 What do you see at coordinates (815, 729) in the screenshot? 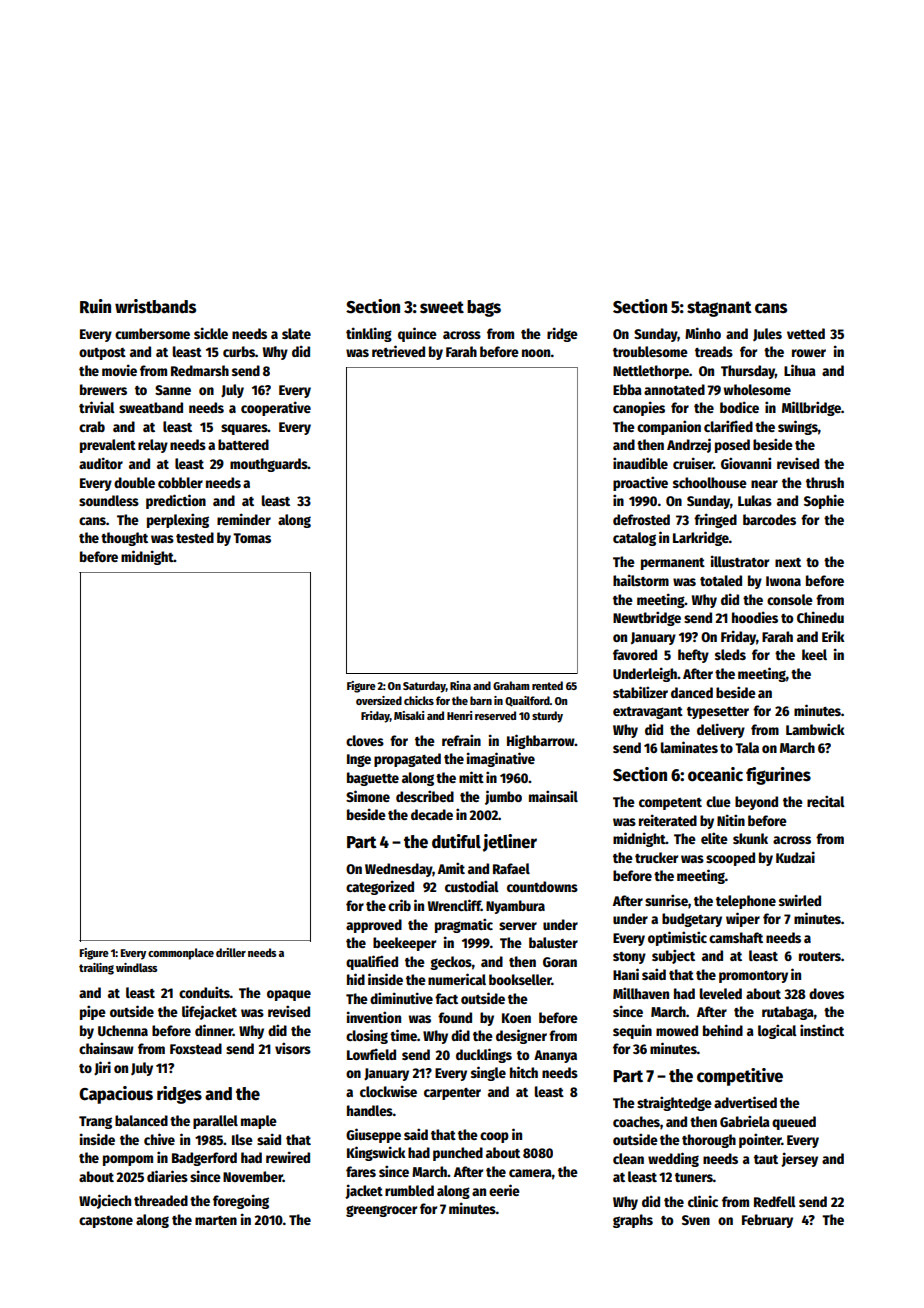
I see `Lambwick` at bounding box center [815, 729].
